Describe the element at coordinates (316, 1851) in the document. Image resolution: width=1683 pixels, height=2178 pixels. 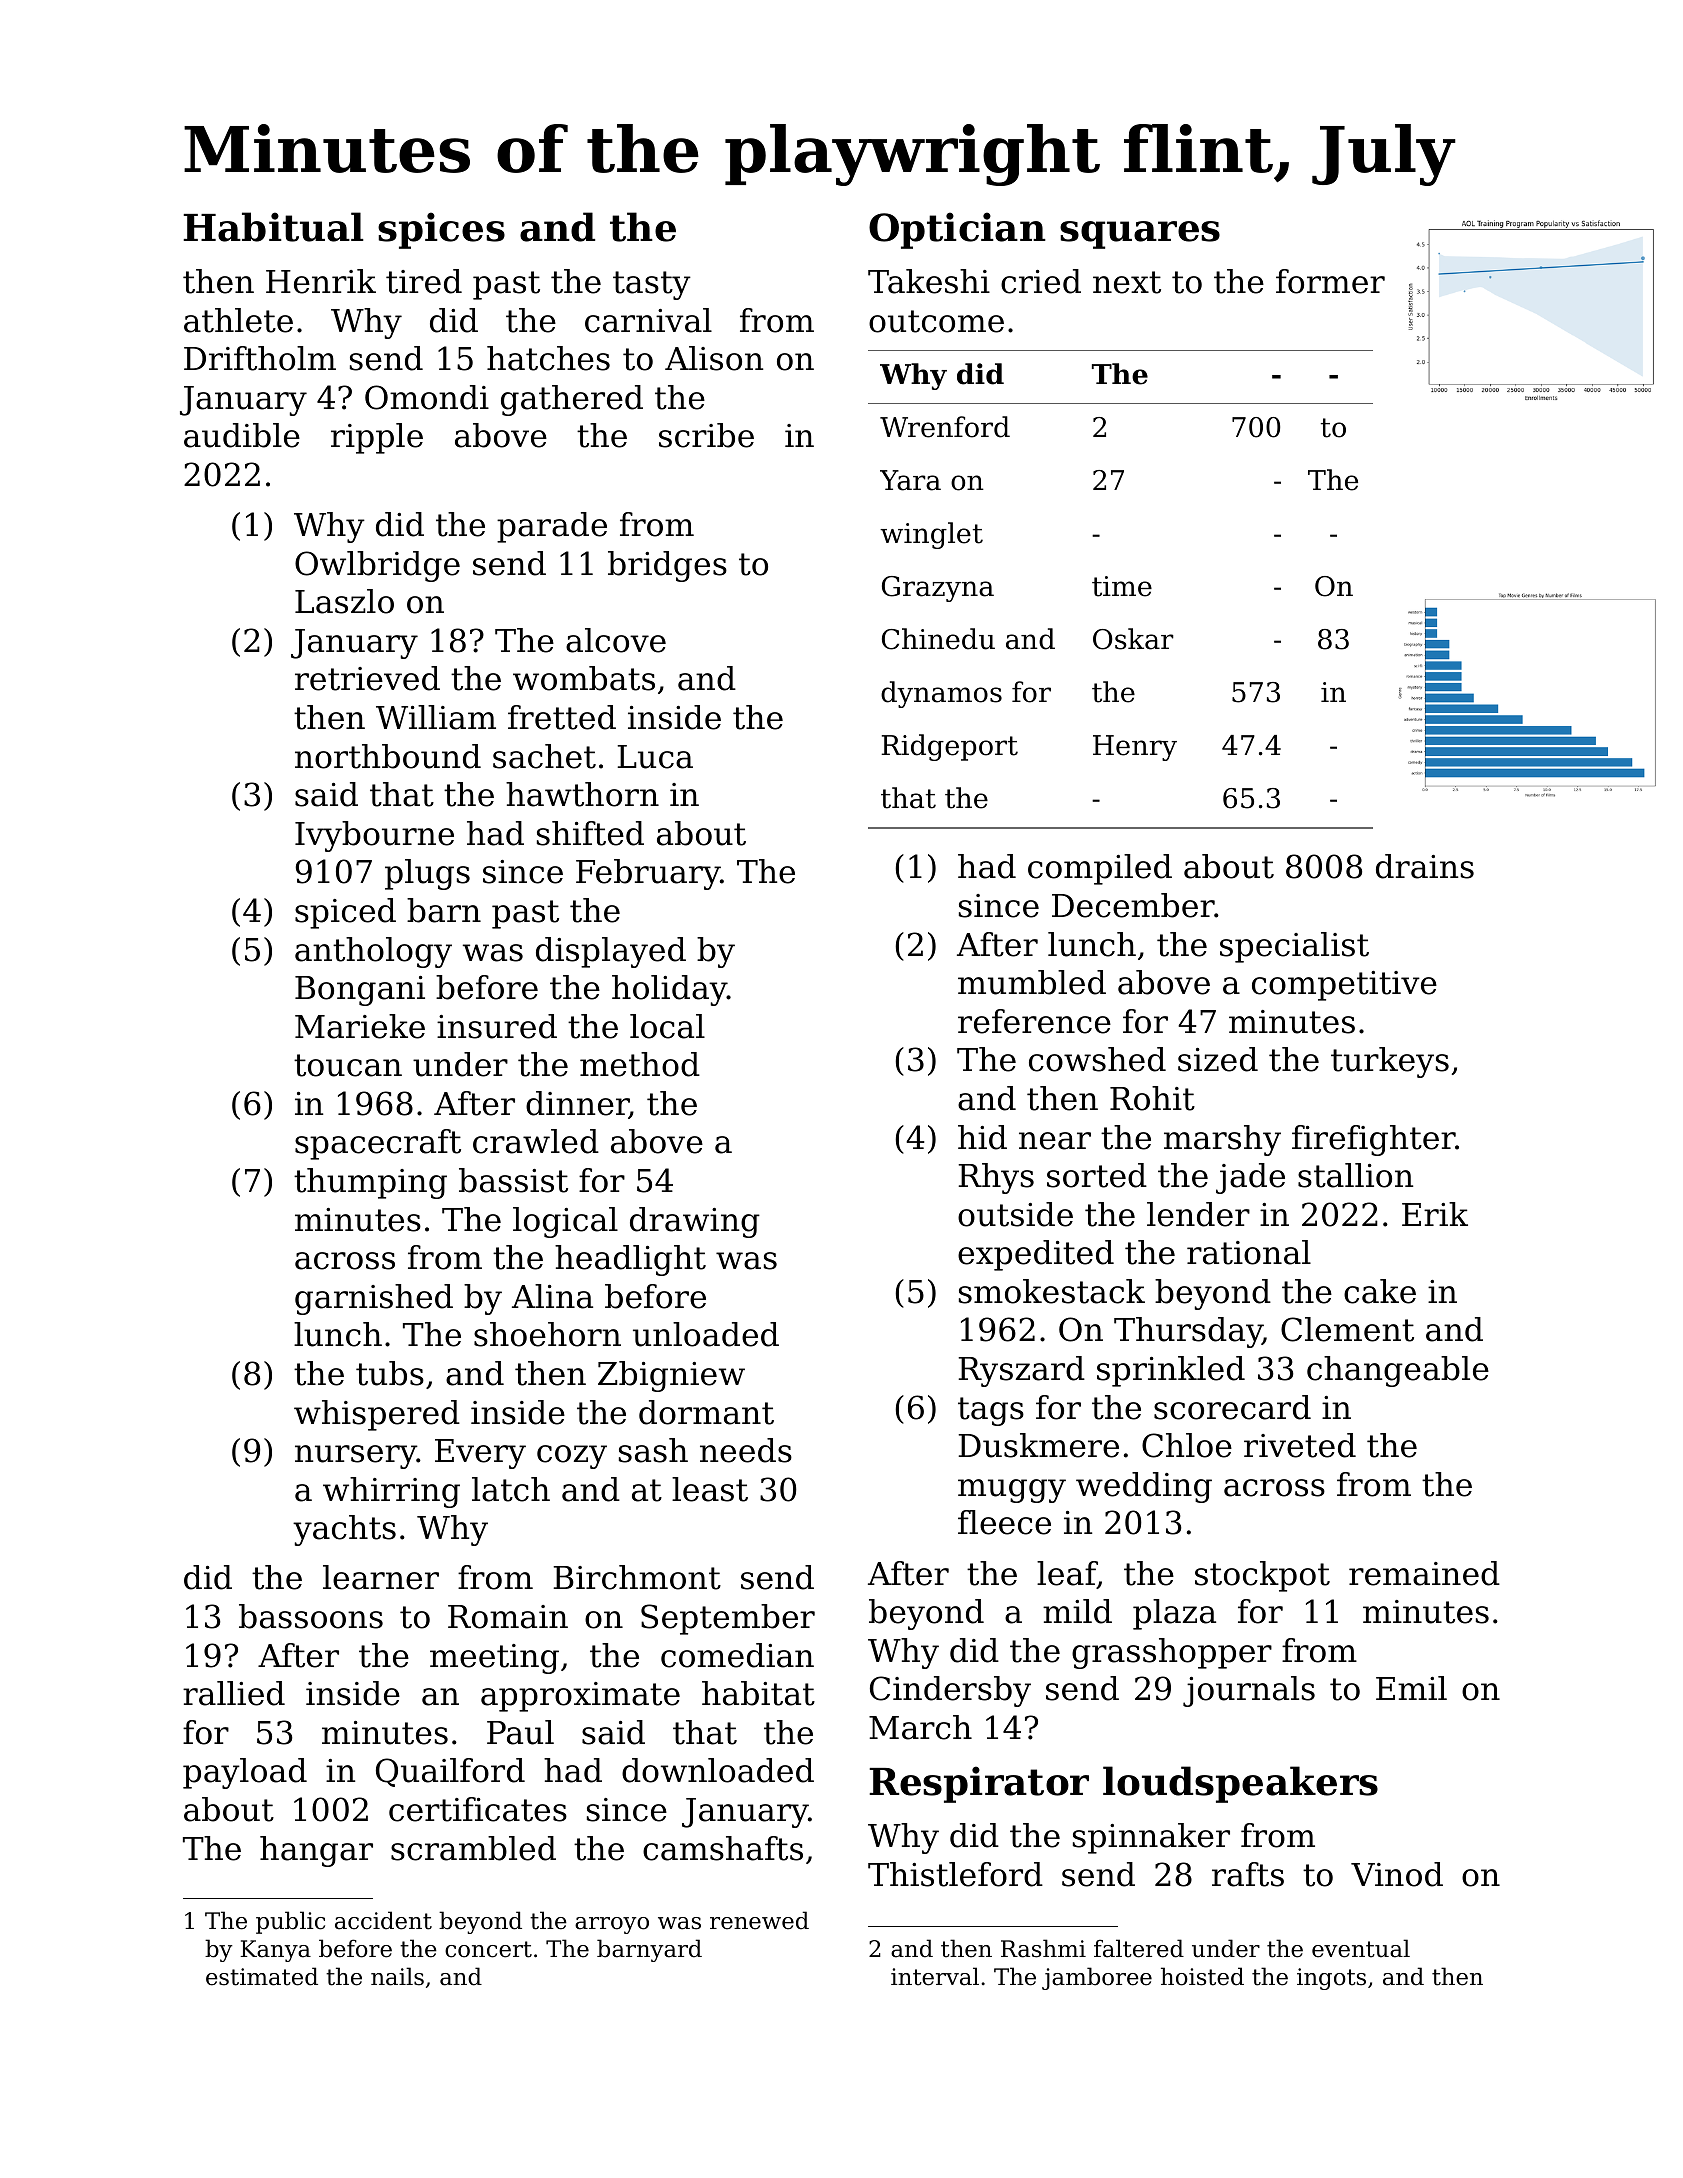
I see `hangar` at that location.
